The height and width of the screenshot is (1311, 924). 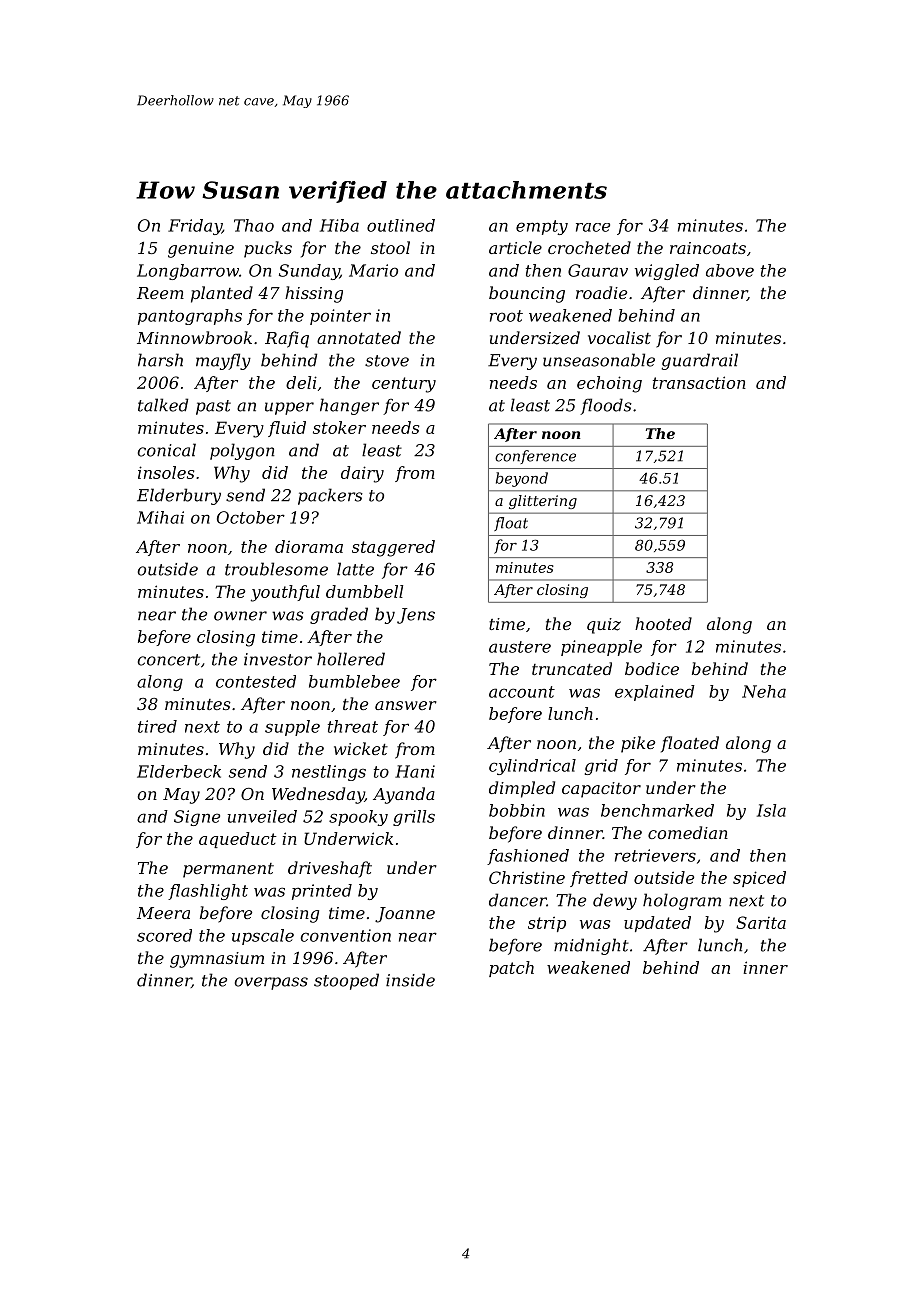 What do you see at coordinates (601, 292) in the screenshot?
I see `roadie` at bounding box center [601, 292].
